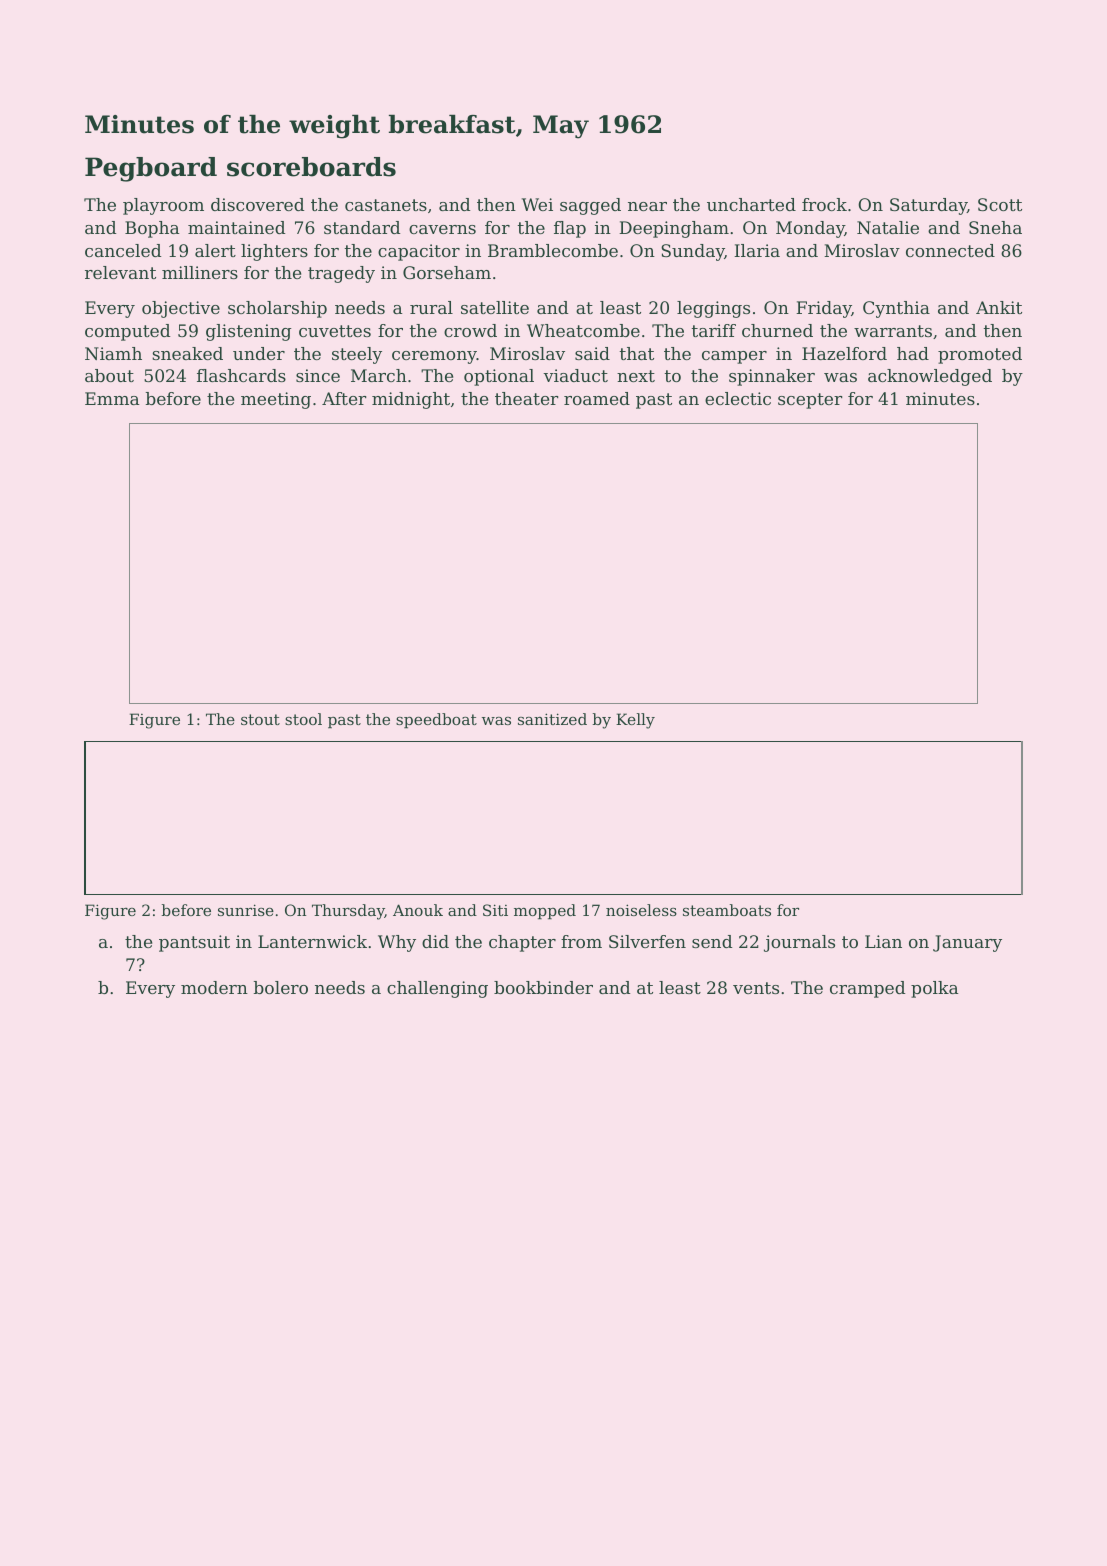  Describe the element at coordinates (362, 227) in the image. I see `standard` at that location.
